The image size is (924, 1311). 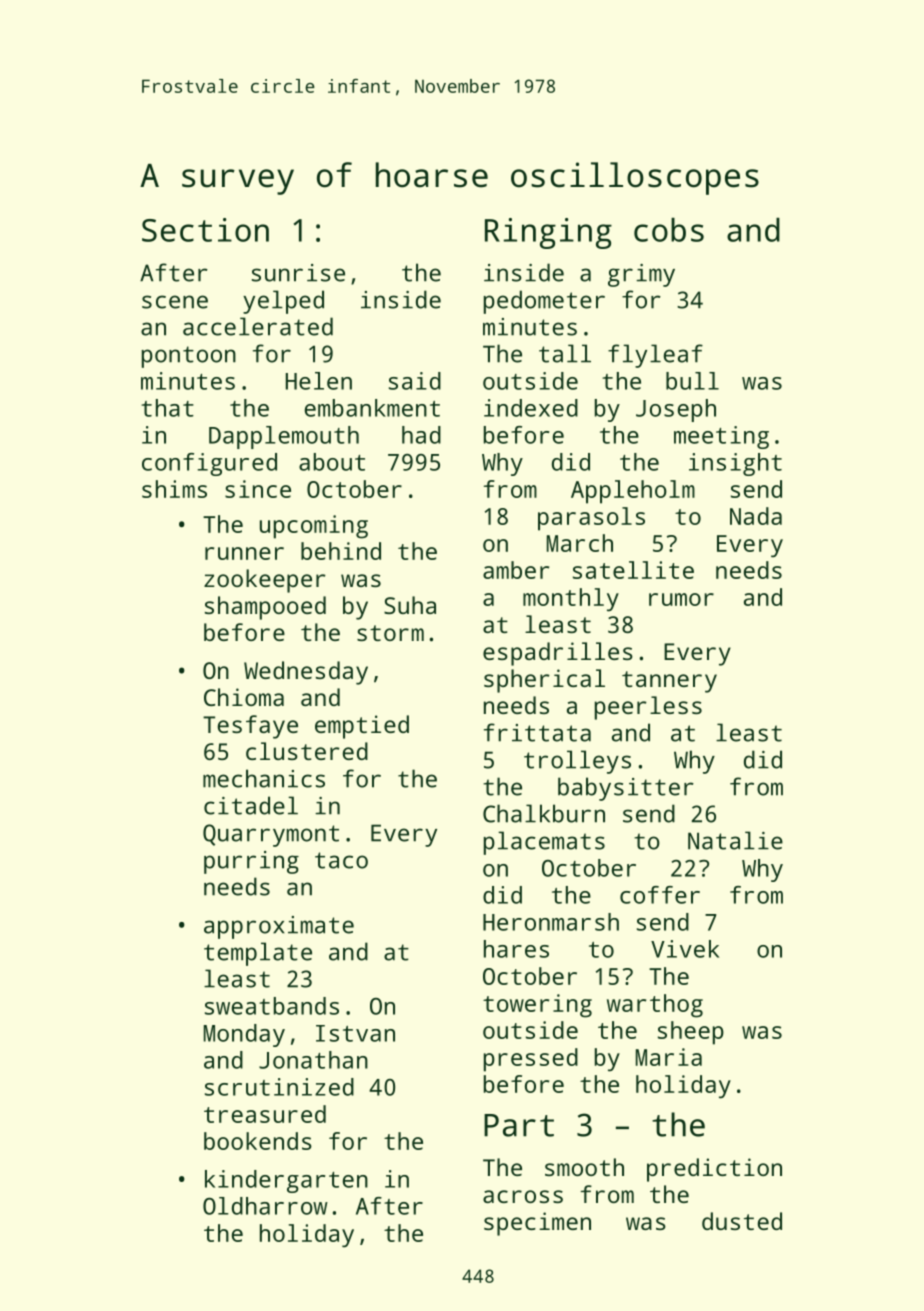 I want to click on sunrise, so click(x=298, y=273).
